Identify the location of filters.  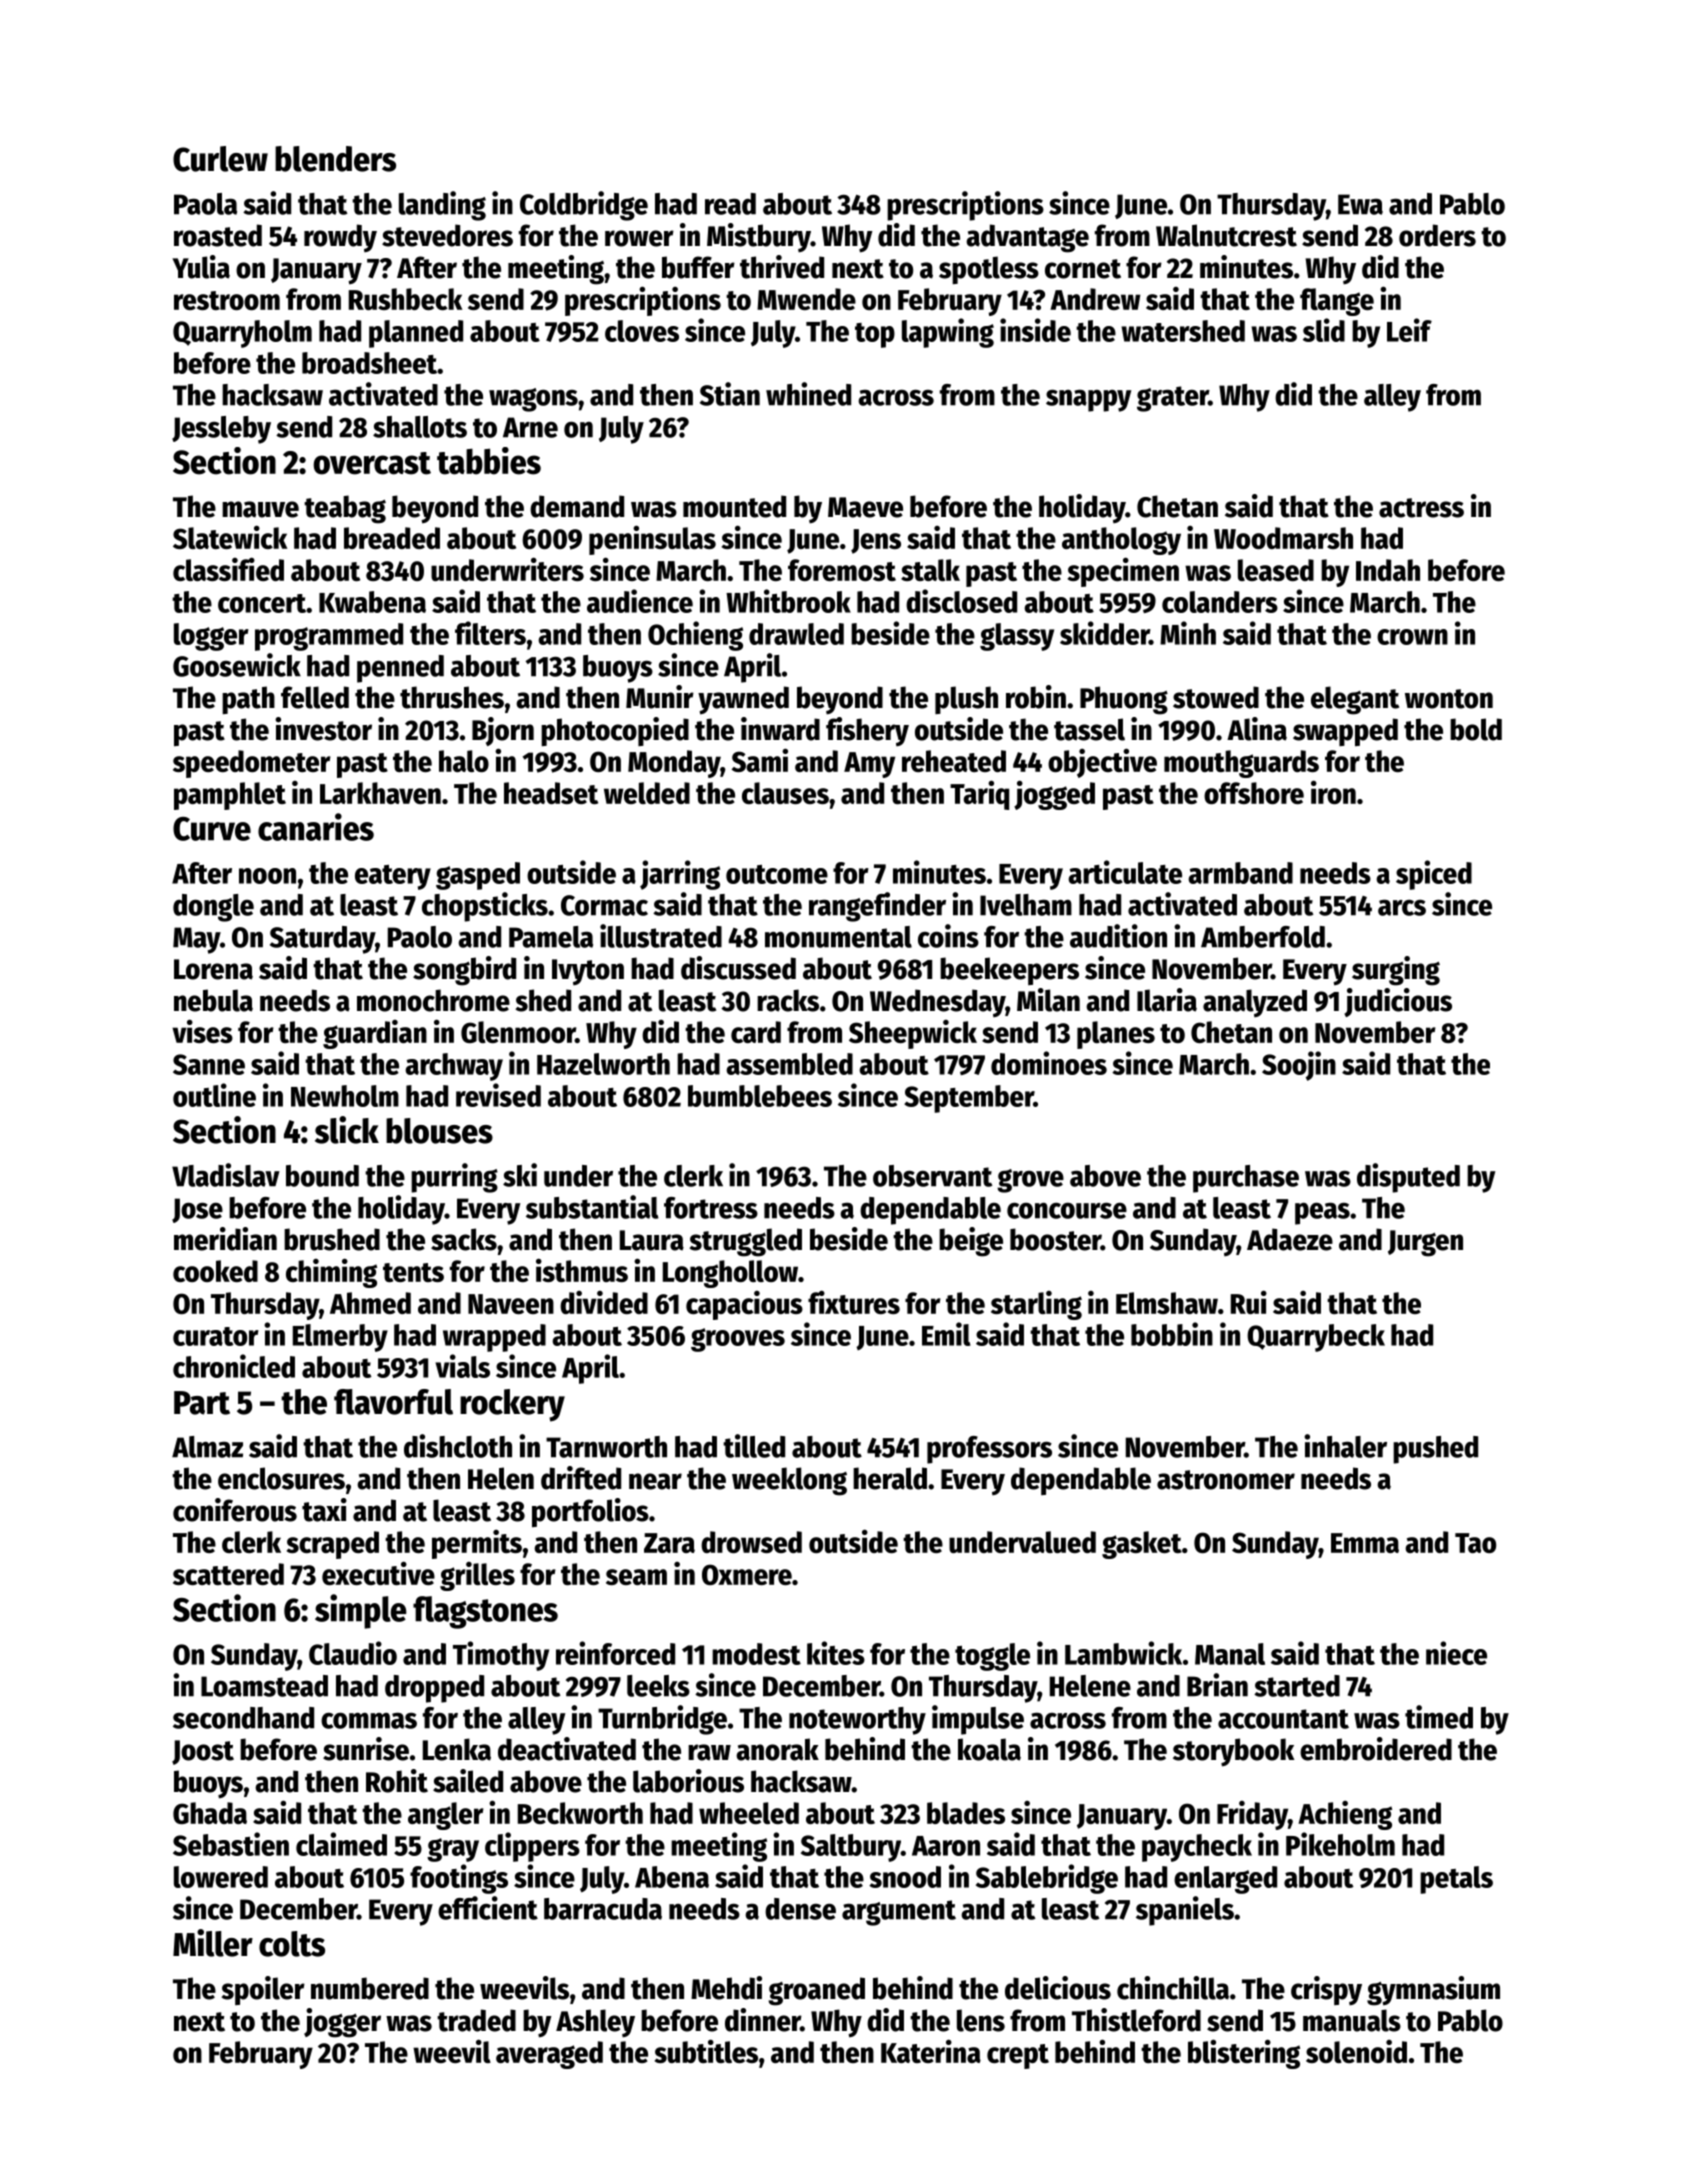
(490, 633).
